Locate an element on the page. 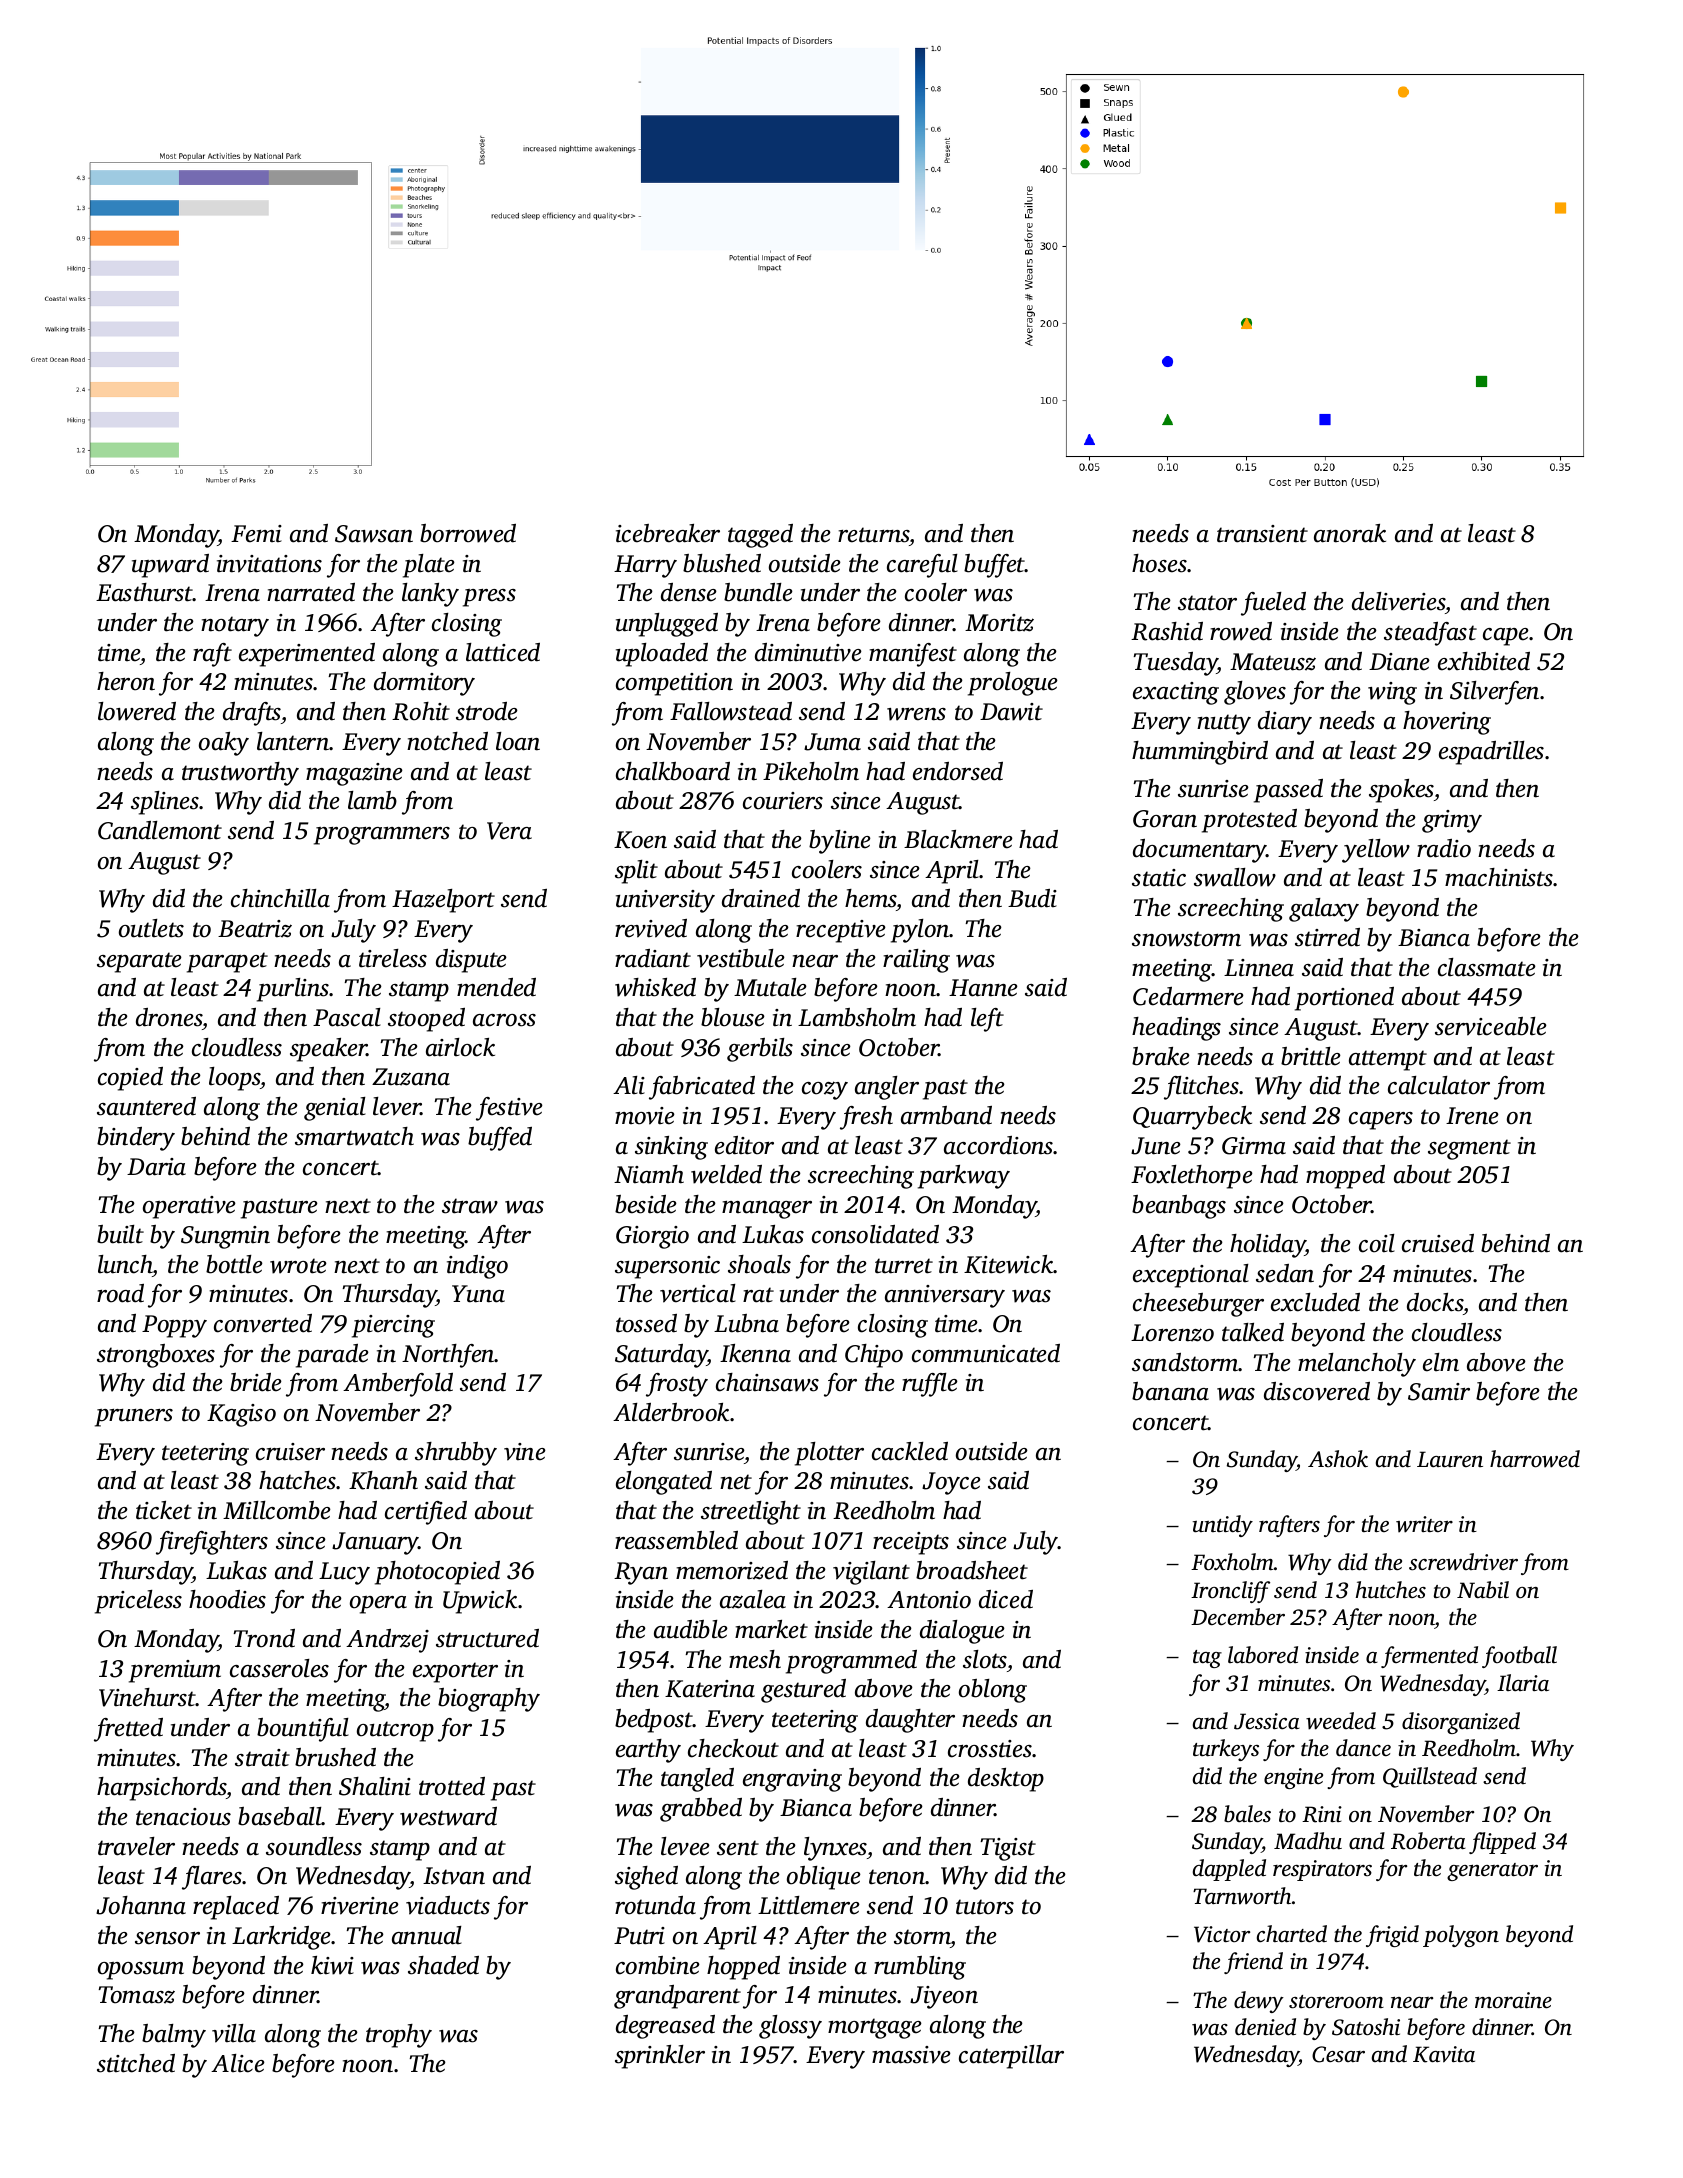 The width and height of the image is (1683, 2178). elm is located at coordinates (1441, 1362).
